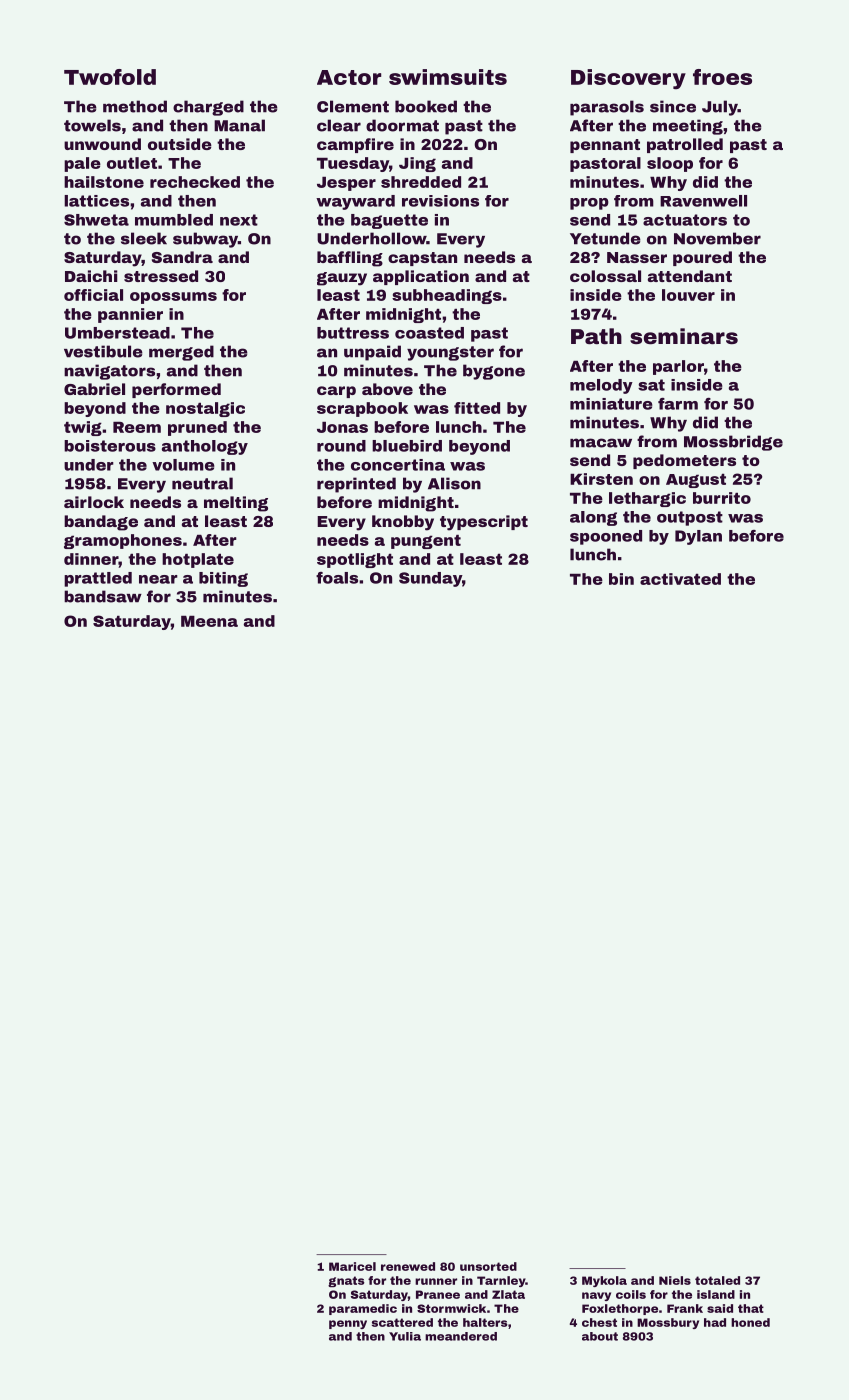  I want to click on colossal, so click(605, 276).
